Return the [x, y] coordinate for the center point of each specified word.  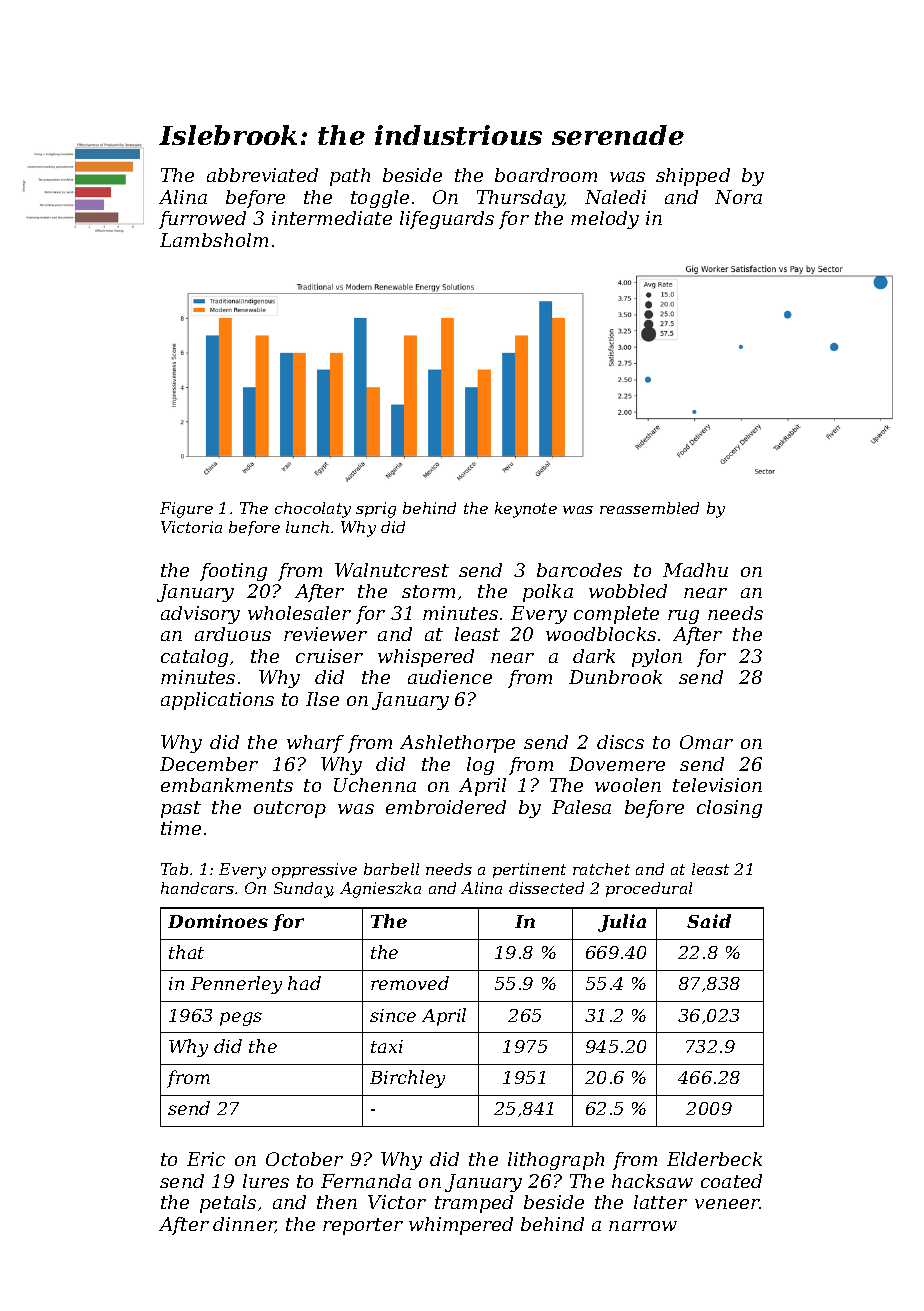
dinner [244, 1225]
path [350, 177]
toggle [380, 199]
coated [731, 1181]
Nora [738, 197]
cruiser [329, 656]
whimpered [461, 1226]
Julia [622, 923]
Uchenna [375, 785]
